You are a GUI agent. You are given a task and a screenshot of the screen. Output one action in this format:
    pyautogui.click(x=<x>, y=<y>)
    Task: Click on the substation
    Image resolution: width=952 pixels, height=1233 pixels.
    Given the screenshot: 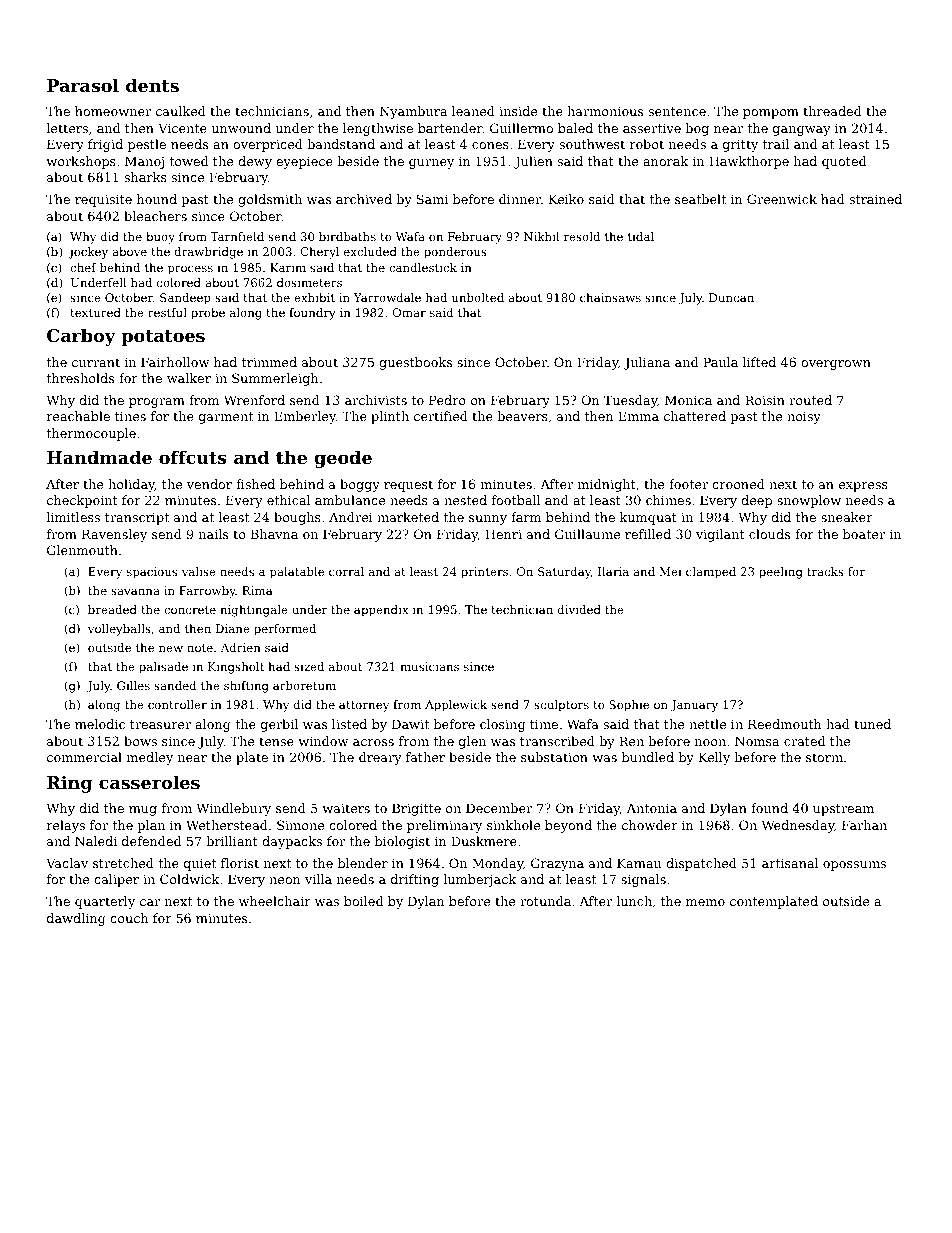 What is the action you would take?
    pyautogui.click(x=554, y=757)
